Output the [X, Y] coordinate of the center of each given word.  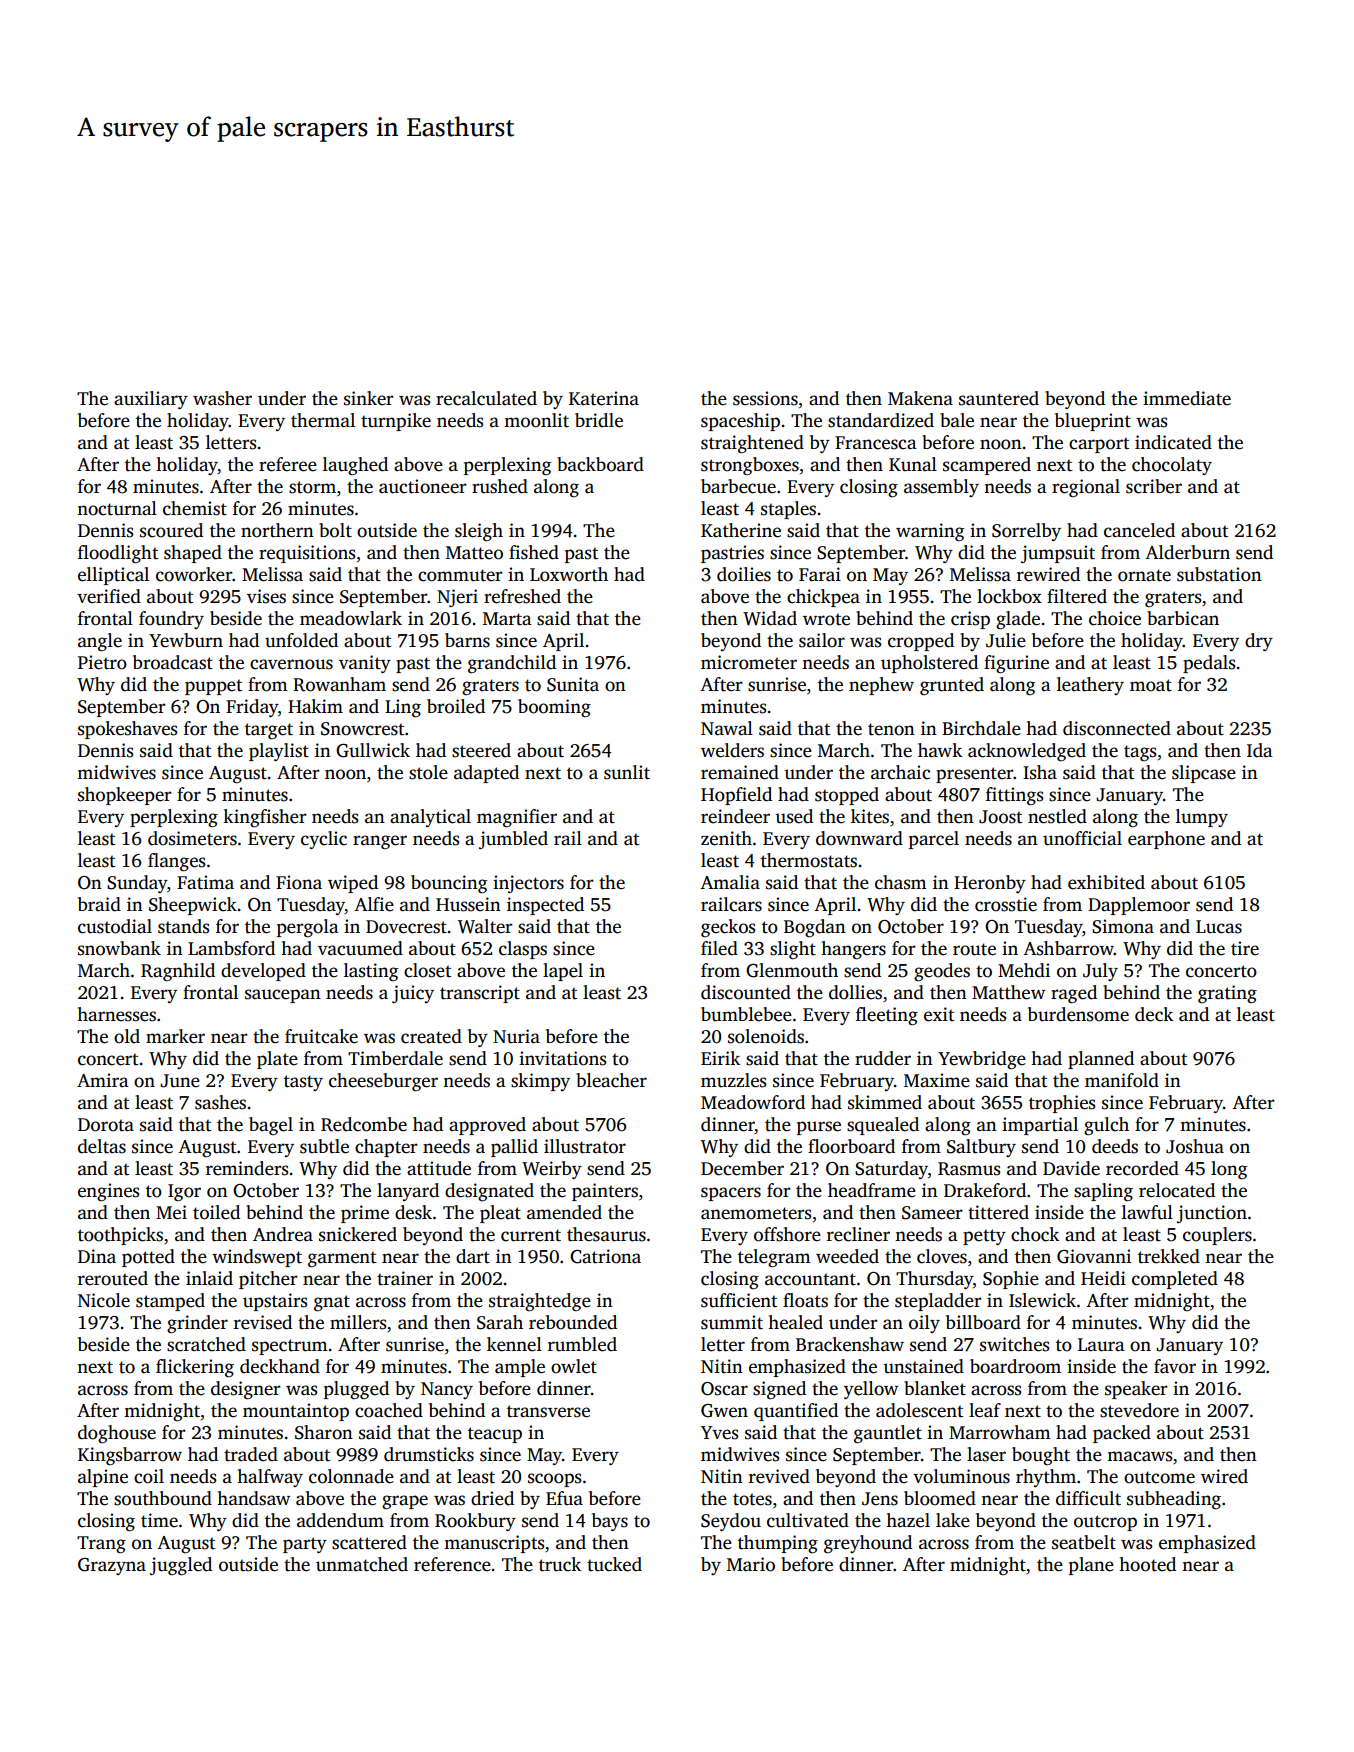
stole [428, 772]
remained [740, 772]
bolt [335, 530]
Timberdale [395, 1058]
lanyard [408, 1192]
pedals [1209, 664]
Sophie [1011, 1280]
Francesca [876, 443]
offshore [787, 1234]
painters [605, 1192]
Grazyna [112, 1566]
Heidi [1103, 1278]
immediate [1187, 398]
